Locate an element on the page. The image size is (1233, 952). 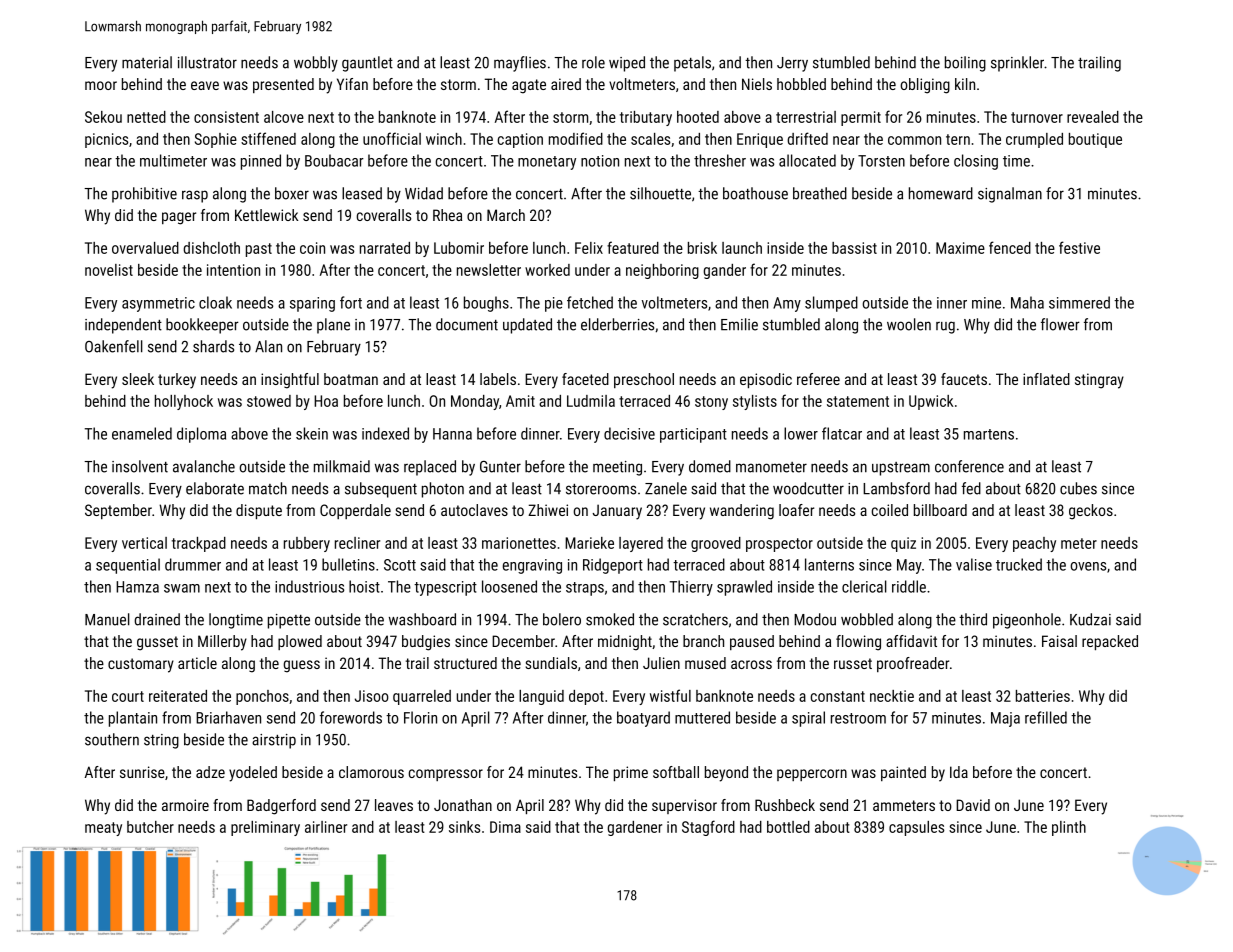
stony is located at coordinates (711, 403).
